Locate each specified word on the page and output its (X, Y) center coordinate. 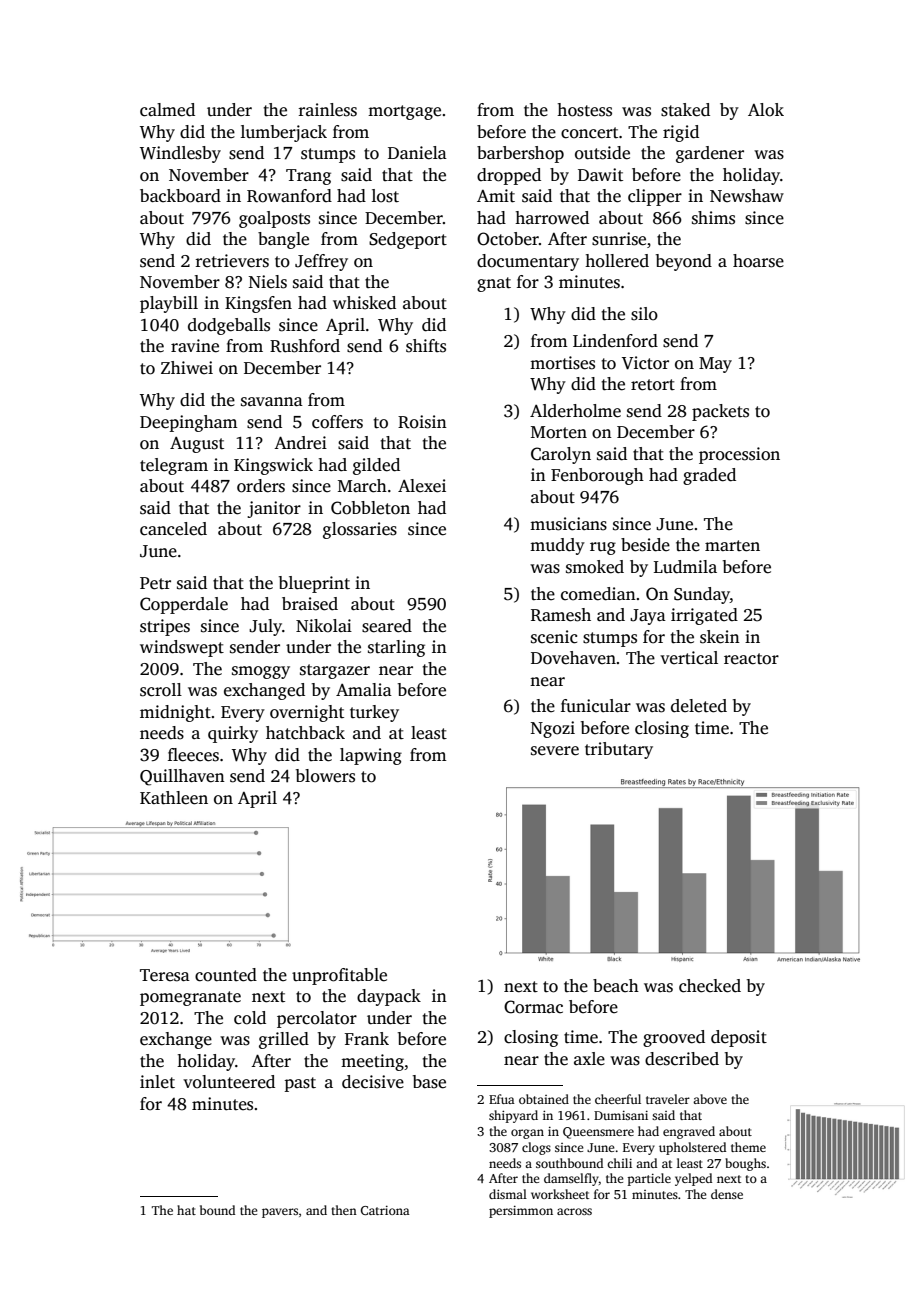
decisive (373, 1082)
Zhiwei (187, 368)
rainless (328, 110)
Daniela (417, 153)
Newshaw (747, 196)
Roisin (422, 422)
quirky (233, 734)
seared (387, 626)
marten (732, 546)
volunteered (229, 1082)
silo (644, 314)
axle (589, 1059)
